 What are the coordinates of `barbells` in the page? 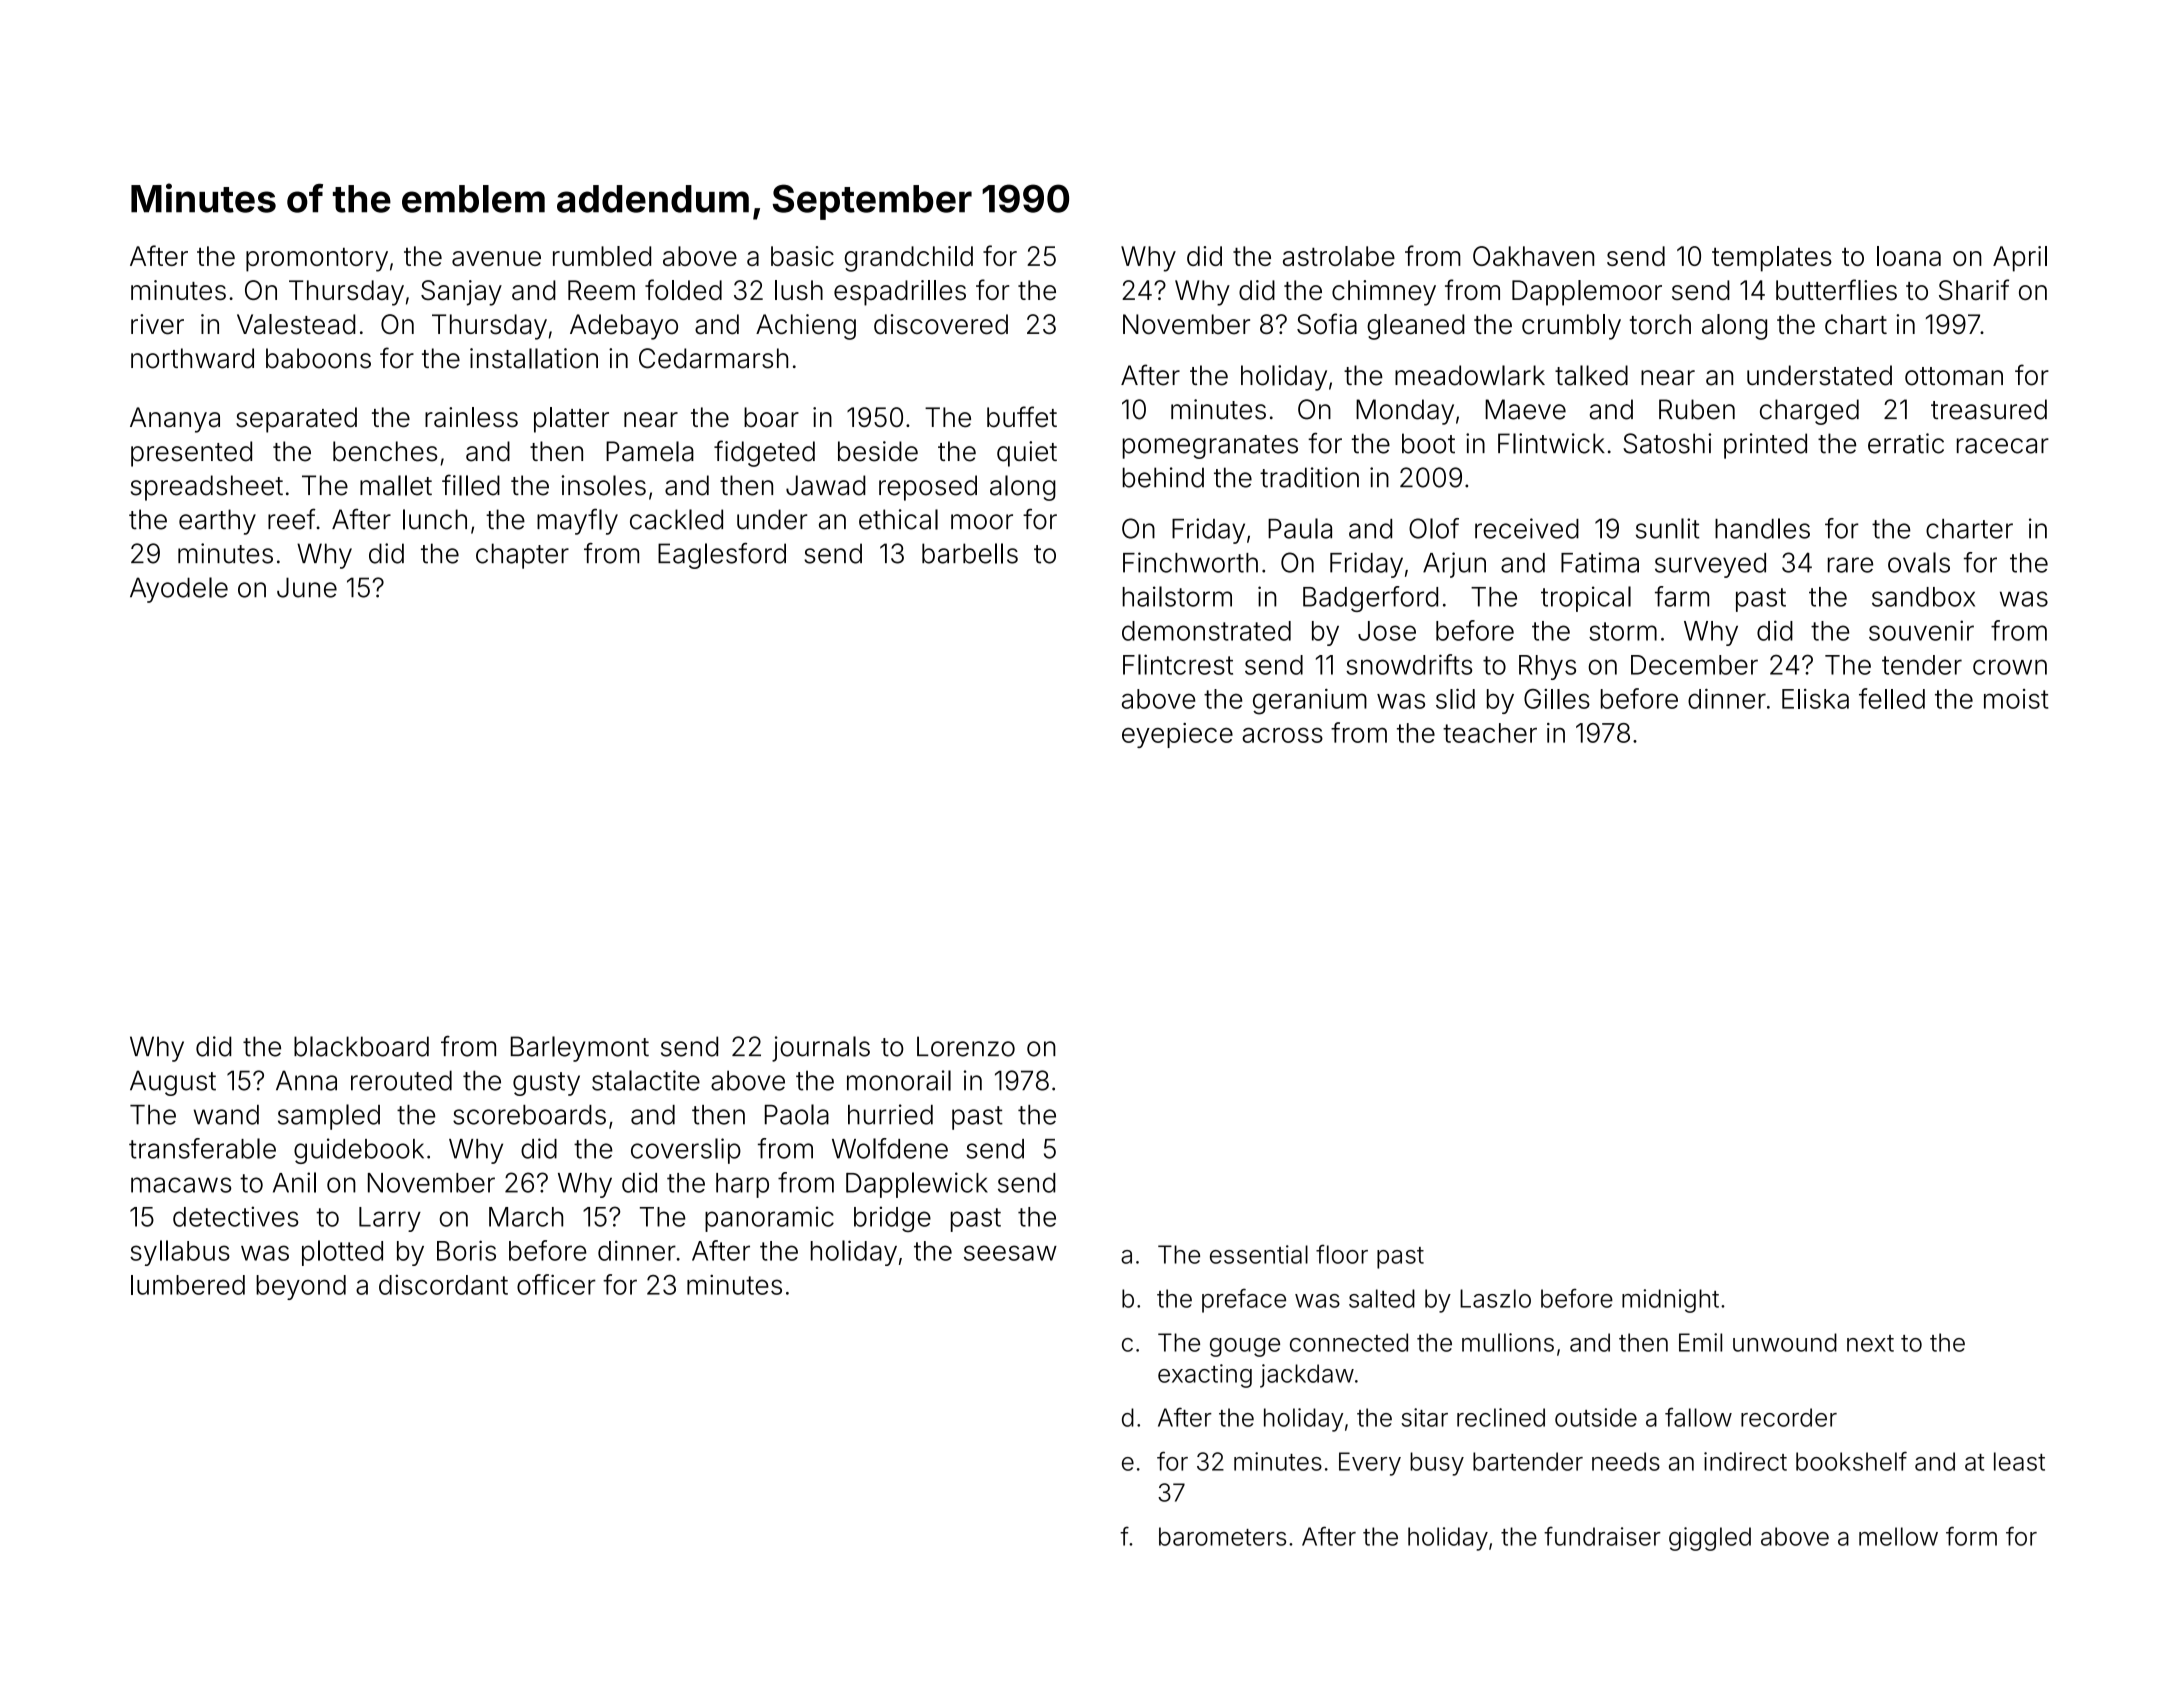 It's located at (970, 553).
